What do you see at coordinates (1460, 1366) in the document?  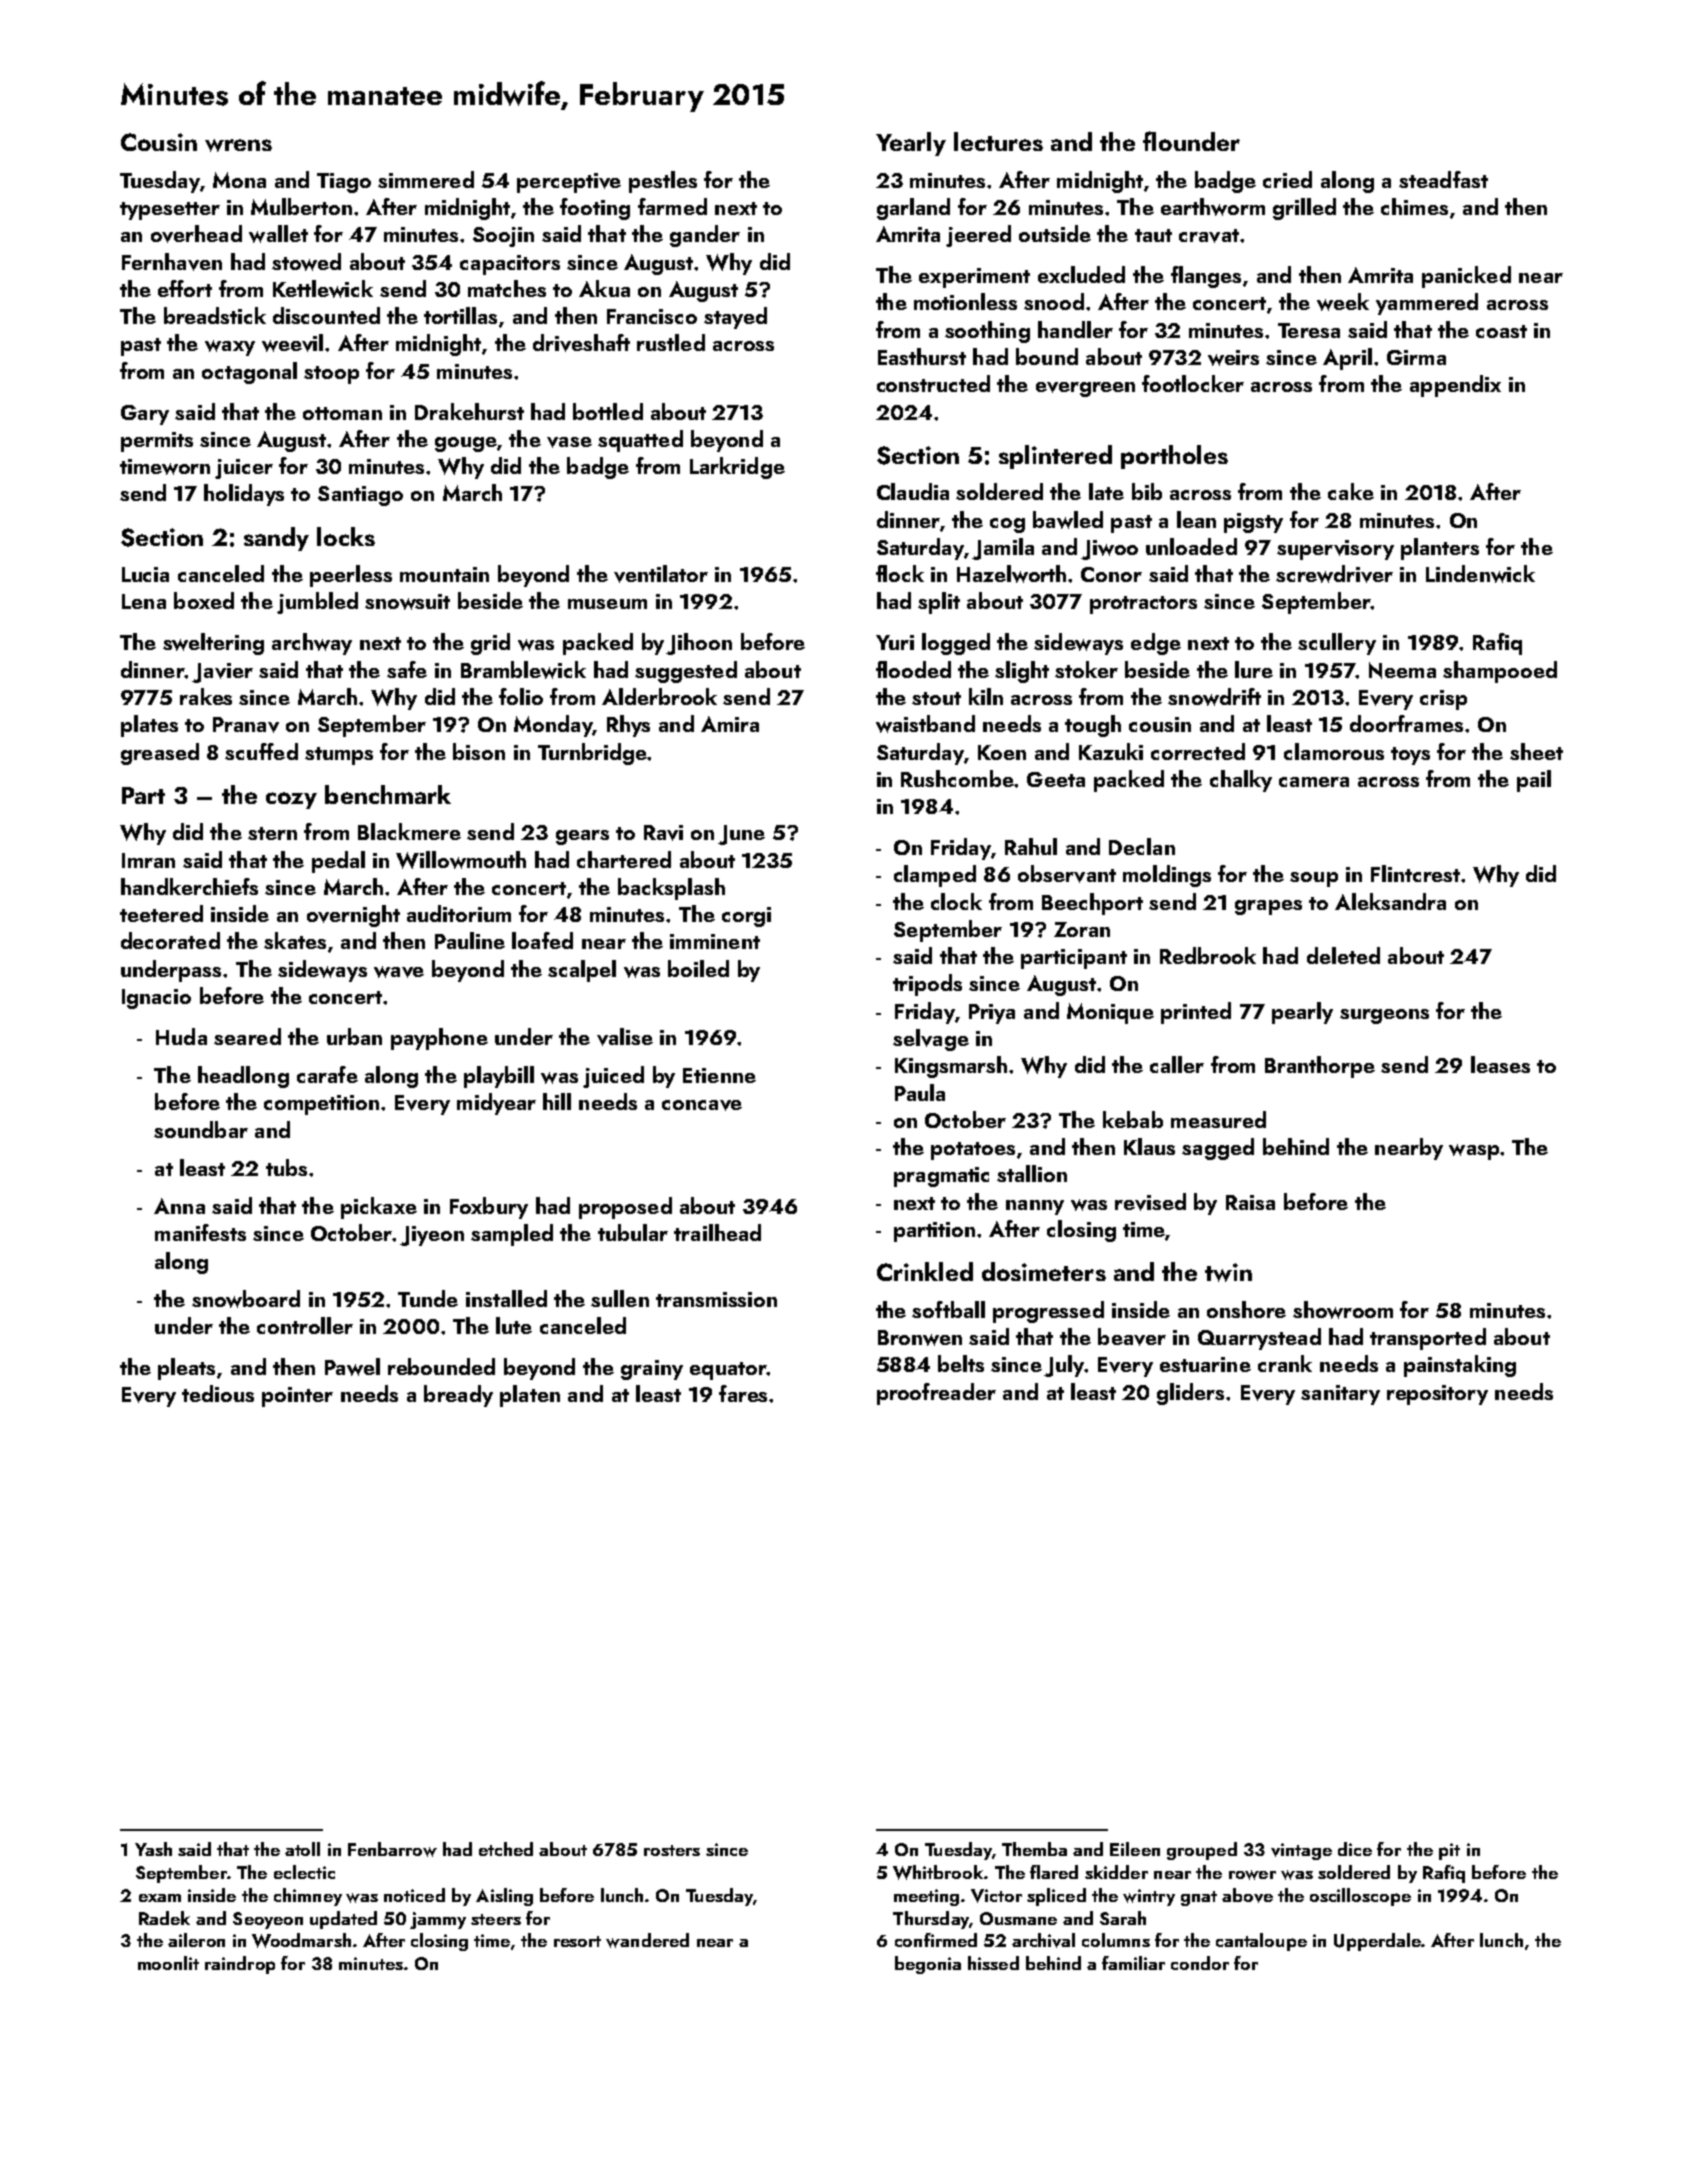 I see `painstaking` at bounding box center [1460, 1366].
